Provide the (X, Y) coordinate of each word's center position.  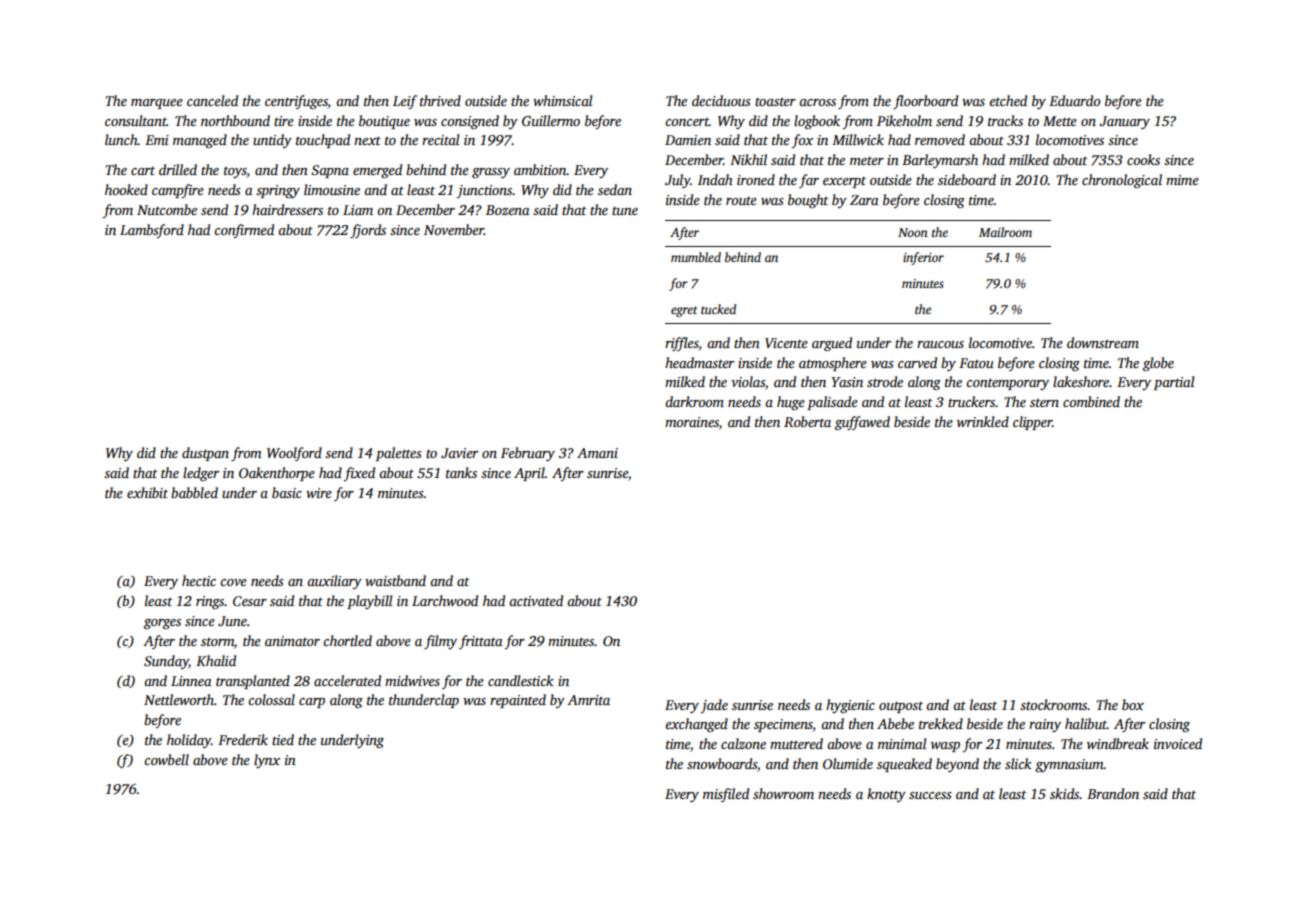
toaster (775, 101)
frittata (481, 642)
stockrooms (1054, 704)
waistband (395, 580)
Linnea (191, 681)
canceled (212, 100)
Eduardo (1074, 100)
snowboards (722, 763)
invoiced (1178, 743)
